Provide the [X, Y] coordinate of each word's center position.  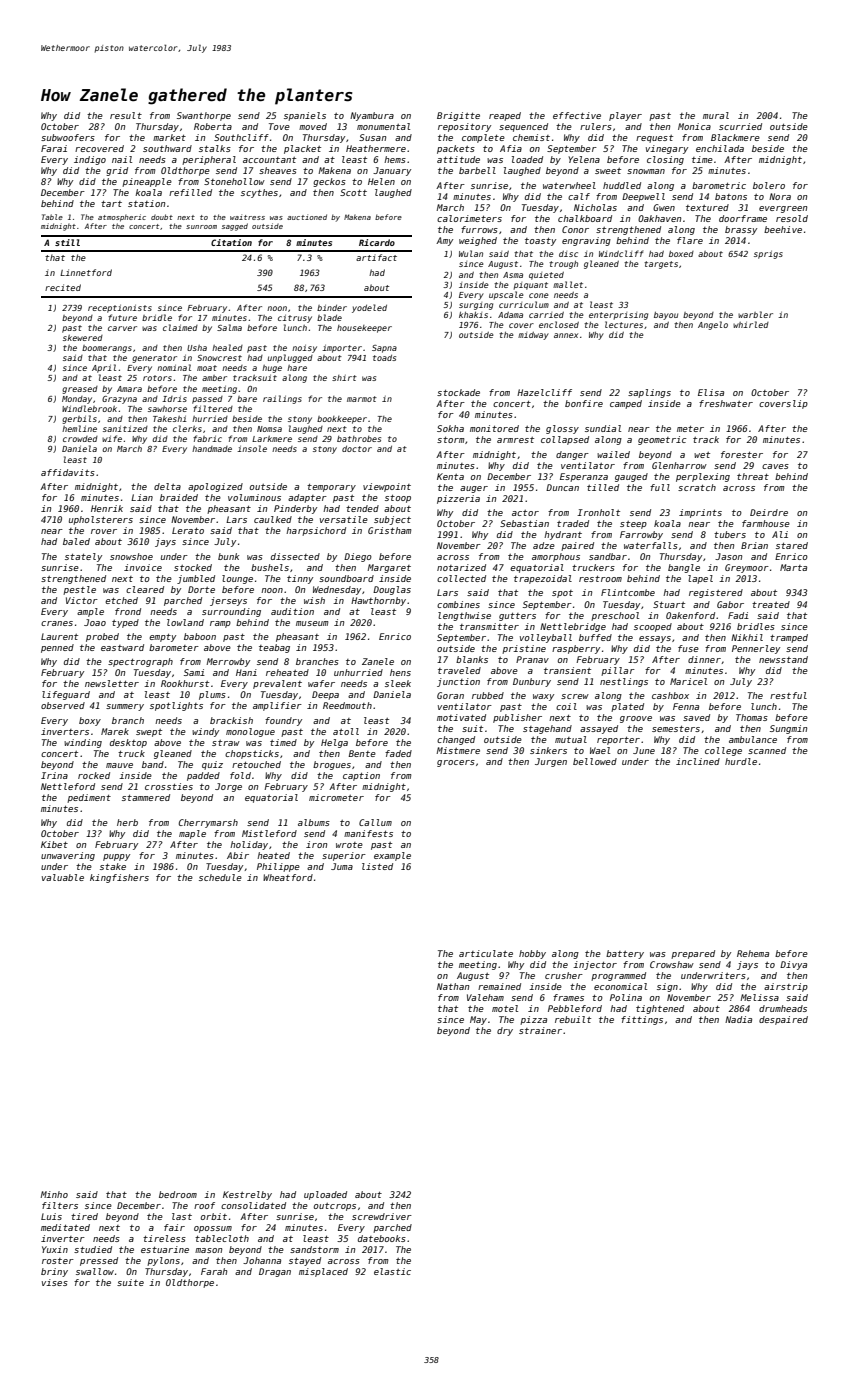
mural [716, 115]
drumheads [783, 1008]
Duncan [562, 487]
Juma [342, 866]
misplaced [323, 1272]
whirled [751, 324]
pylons [163, 1261]
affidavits [68, 472]
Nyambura [372, 116]
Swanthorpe [204, 116]
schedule [220, 877]
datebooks [382, 1238]
